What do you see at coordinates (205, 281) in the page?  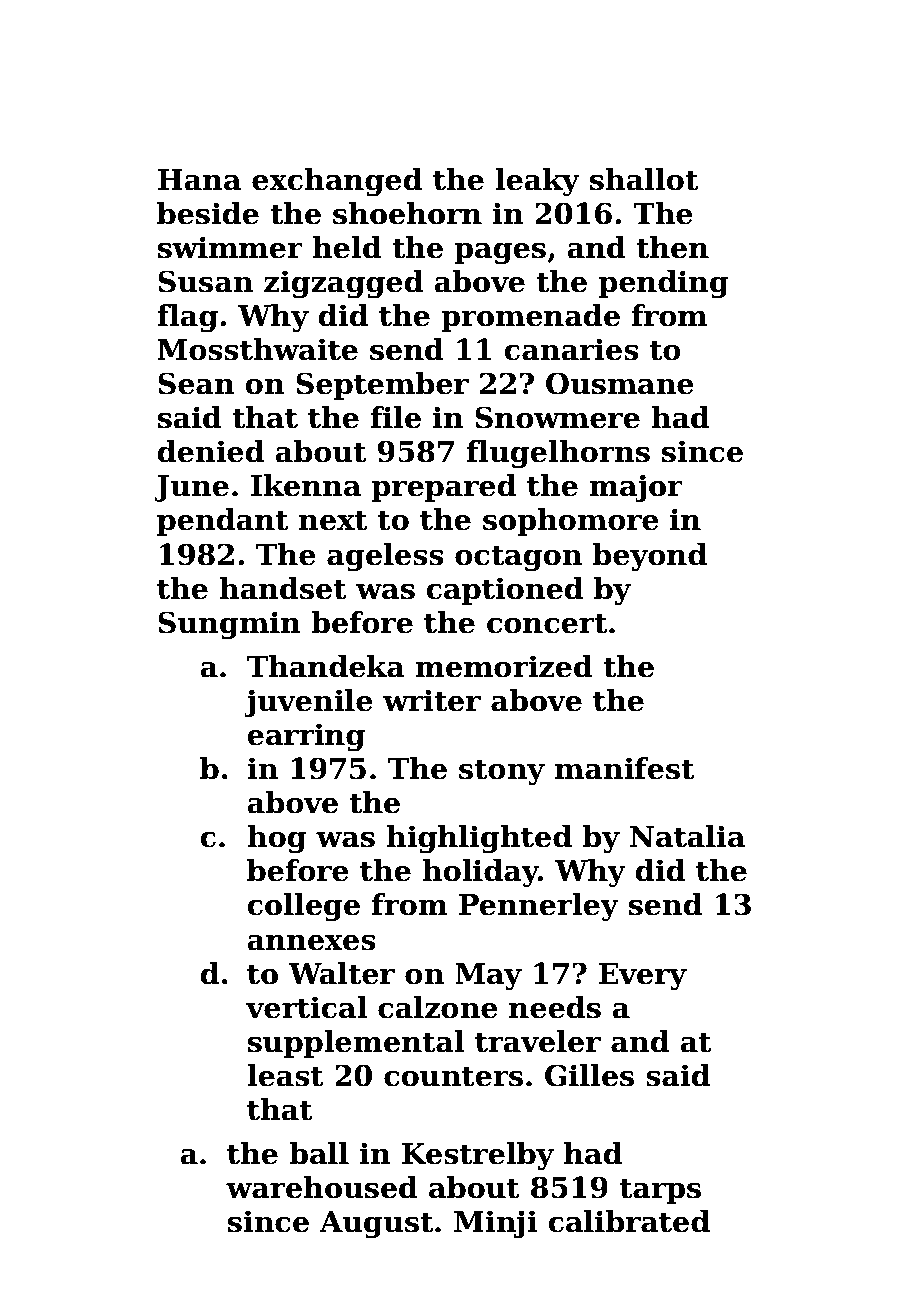 I see `Susan` at bounding box center [205, 281].
